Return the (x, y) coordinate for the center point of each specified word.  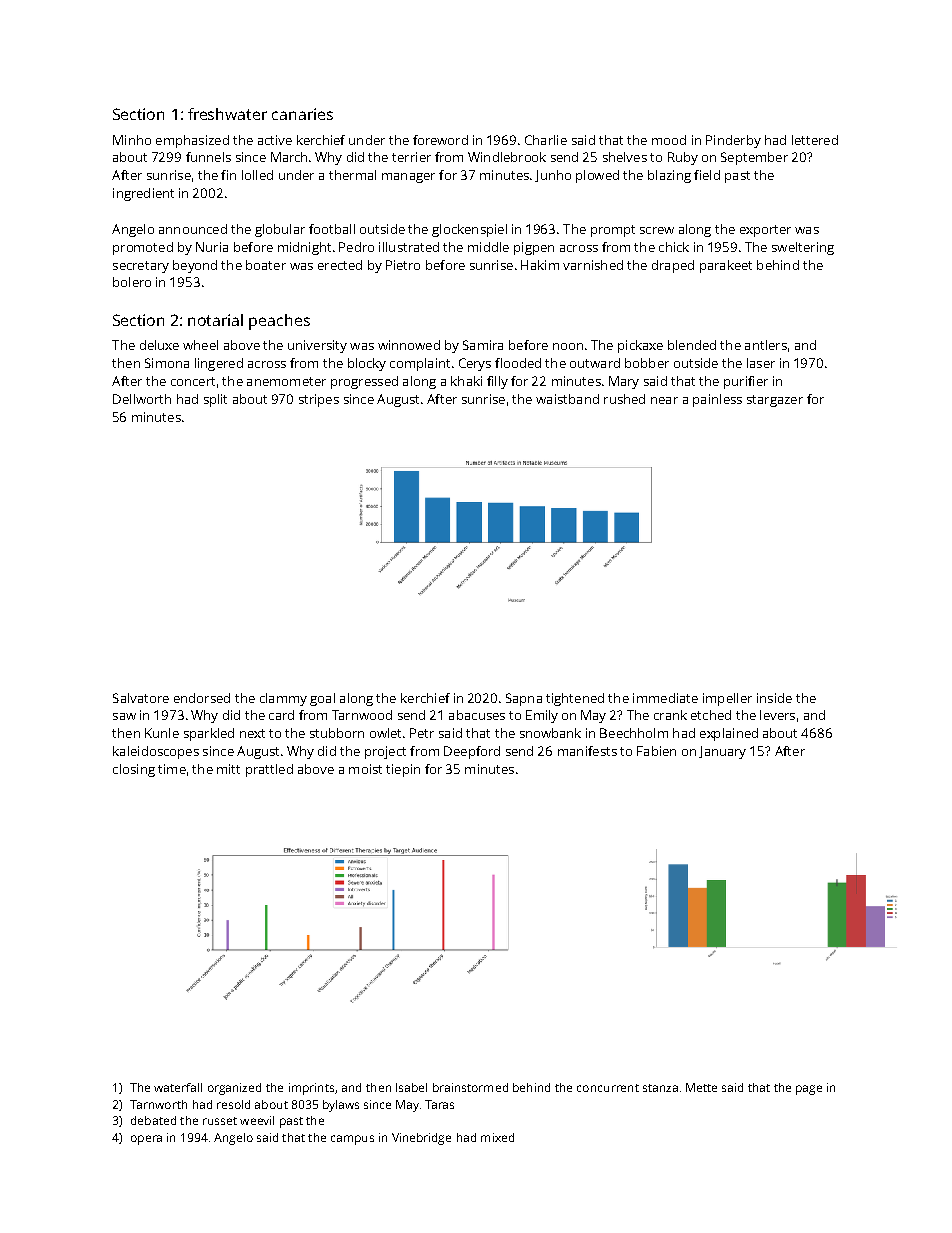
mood (669, 140)
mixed (497, 1137)
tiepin (403, 770)
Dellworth (142, 399)
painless (717, 400)
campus (352, 1140)
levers (777, 715)
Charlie (546, 140)
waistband (567, 399)
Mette (701, 1087)
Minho (132, 140)
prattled (269, 770)
